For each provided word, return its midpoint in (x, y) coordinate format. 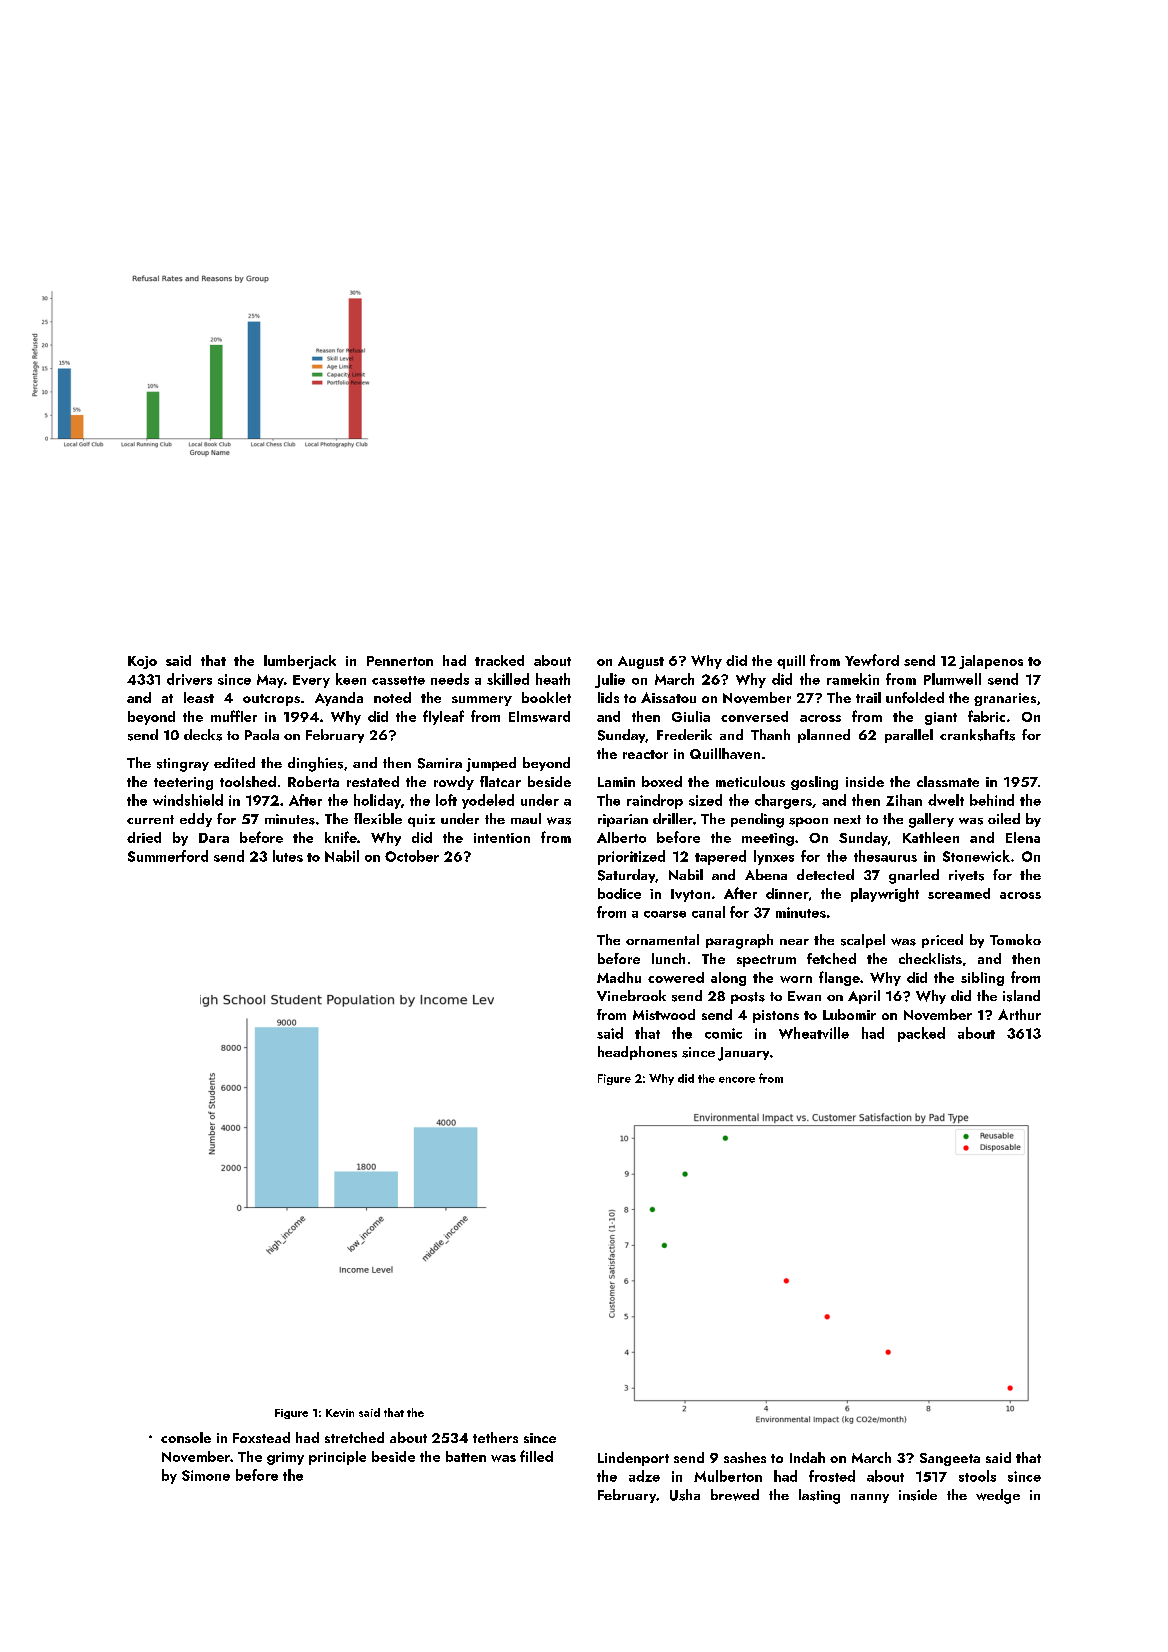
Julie (610, 680)
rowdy (454, 783)
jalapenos (991, 662)
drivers (189, 679)
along (728, 979)
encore (737, 1080)
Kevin (340, 1413)
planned (824, 736)
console (186, 1437)
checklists (930, 958)
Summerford (168, 856)
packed (921, 1034)
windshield (188, 800)
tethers (495, 1437)
